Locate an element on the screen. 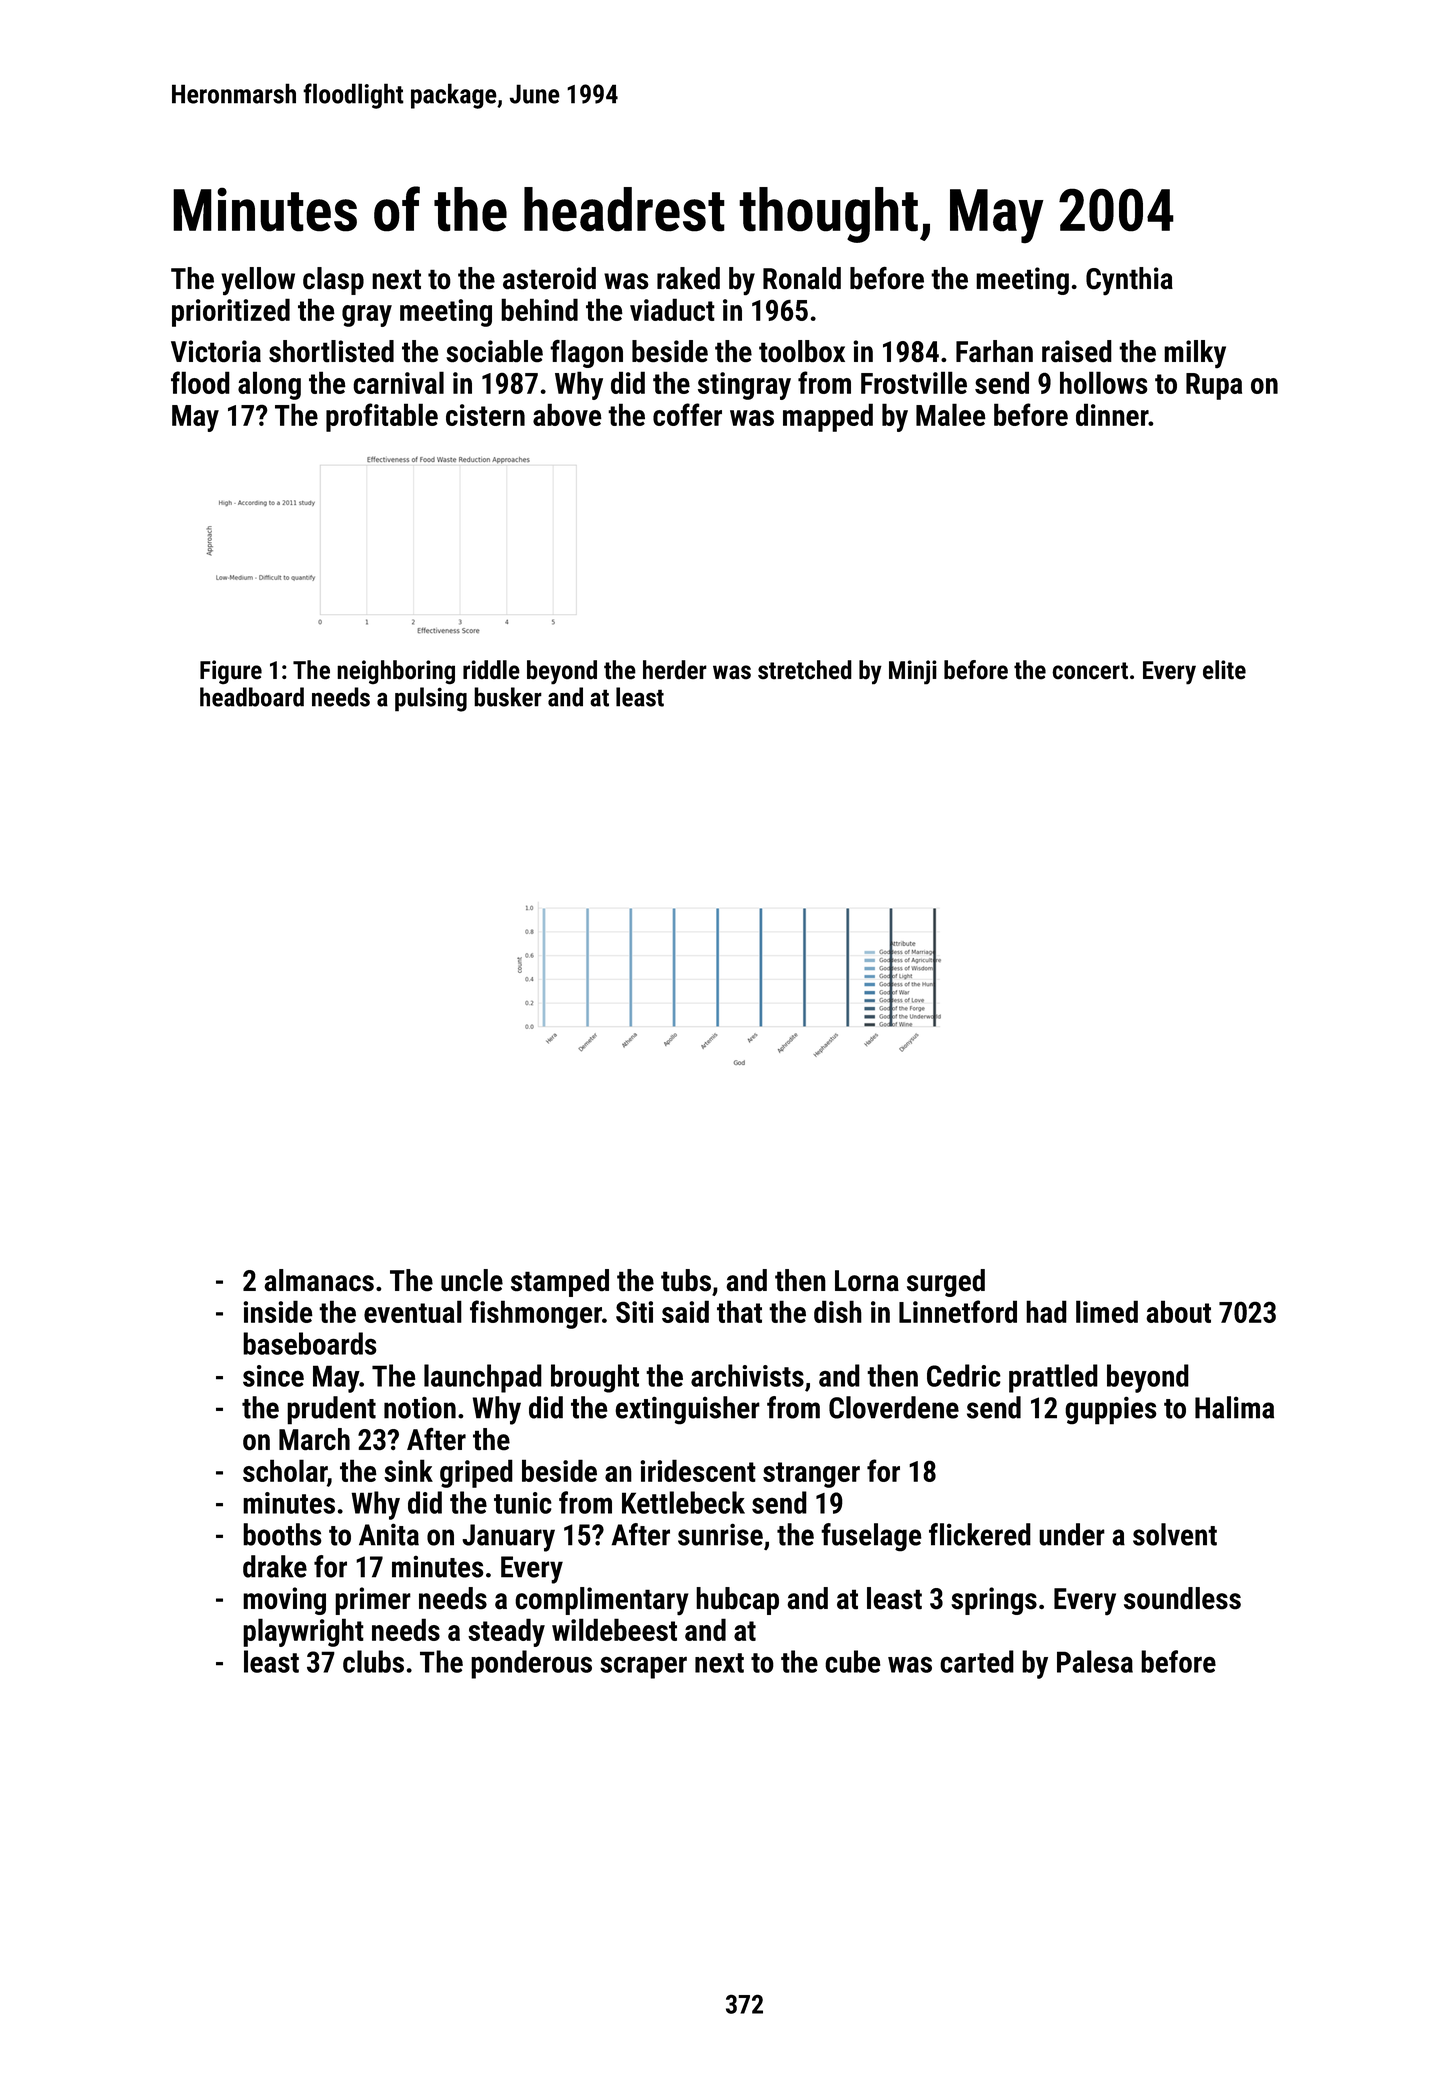 This screenshot has width=1450, height=2100. Anita is located at coordinates (389, 1534).
